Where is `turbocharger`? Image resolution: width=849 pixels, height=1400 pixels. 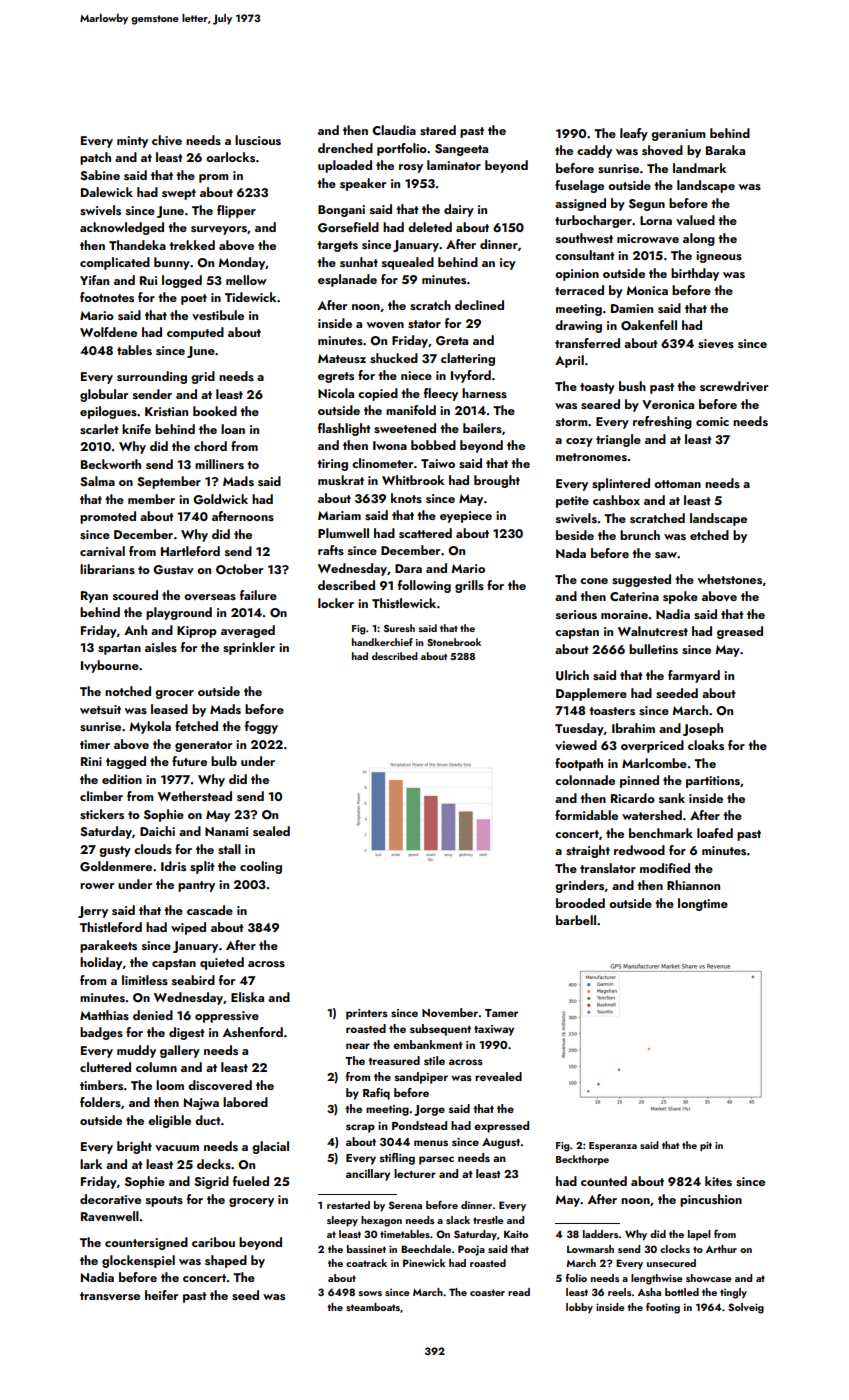
turbocharger is located at coordinates (593, 221).
